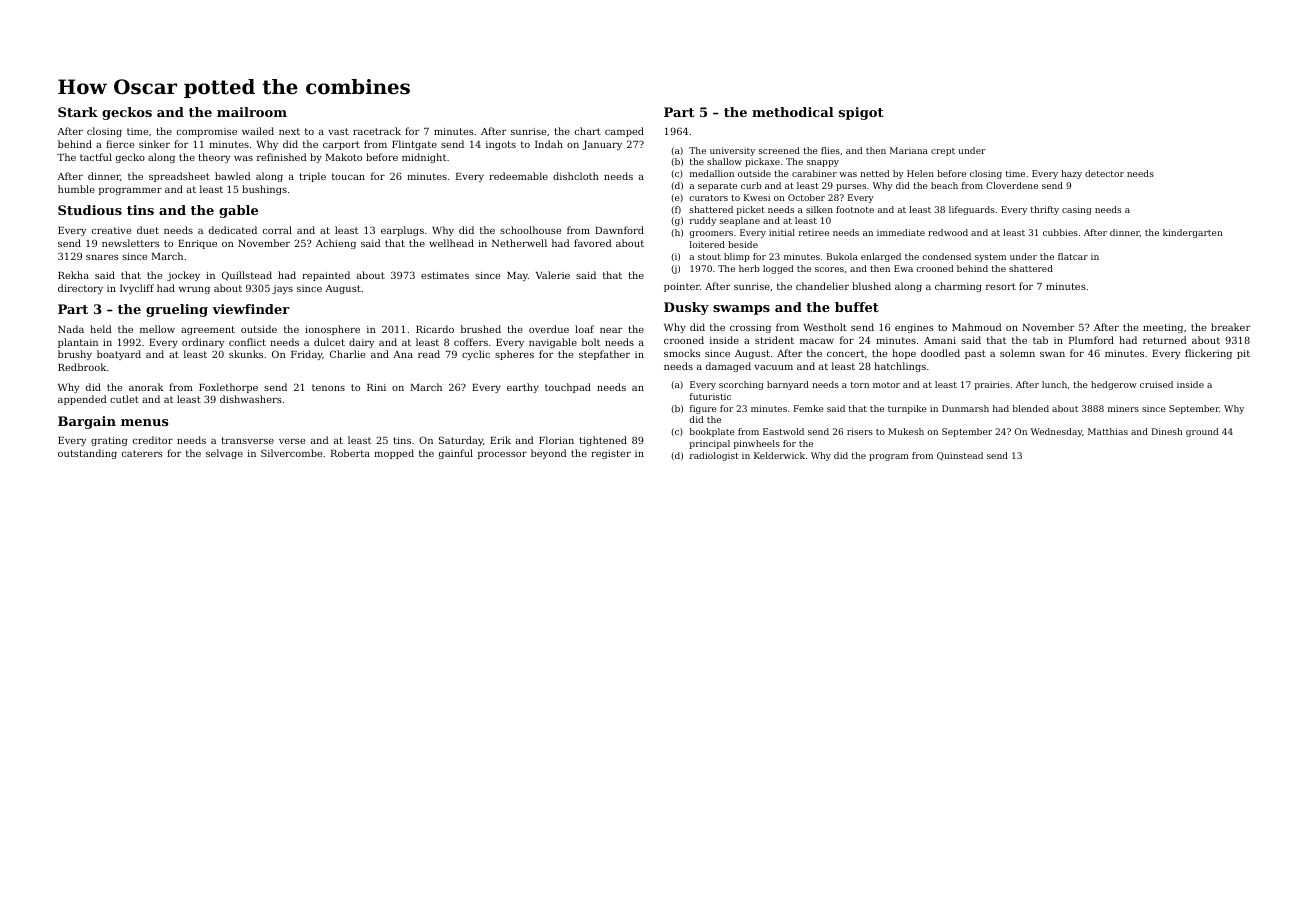  I want to click on jockey, so click(183, 276).
